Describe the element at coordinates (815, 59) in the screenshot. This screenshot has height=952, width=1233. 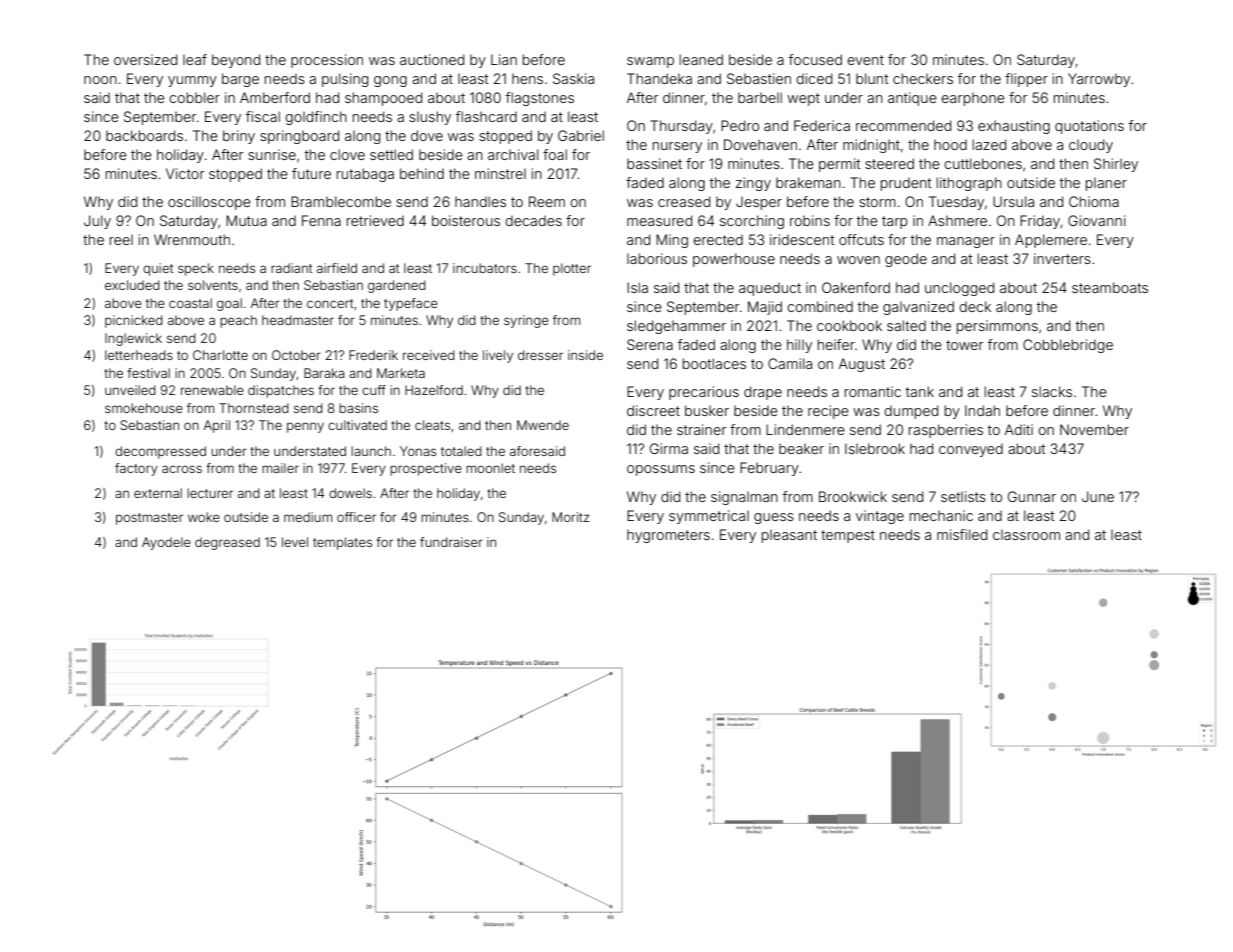
I see `focused` at that location.
